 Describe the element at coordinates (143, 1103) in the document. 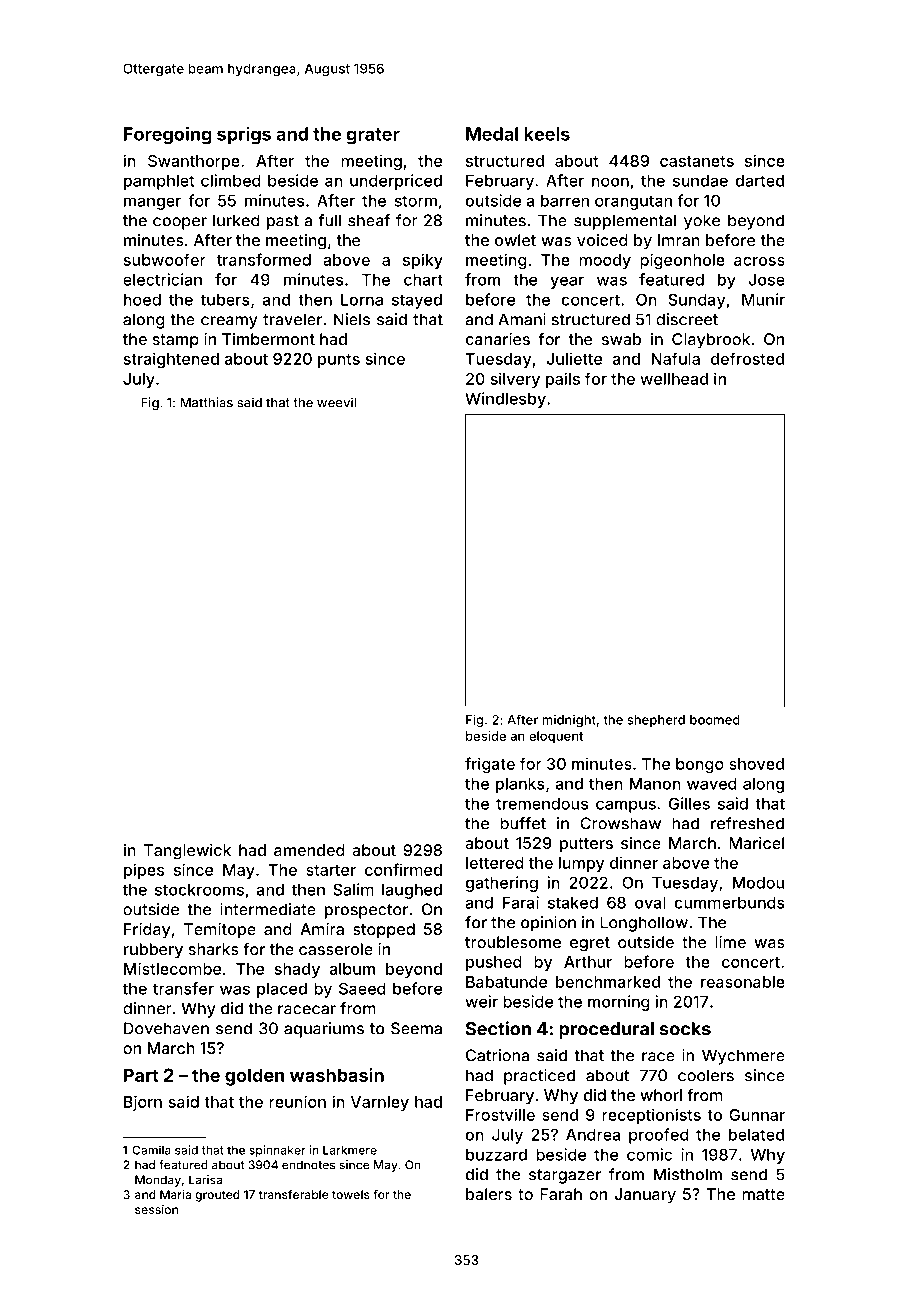

I see `Bjorn` at that location.
